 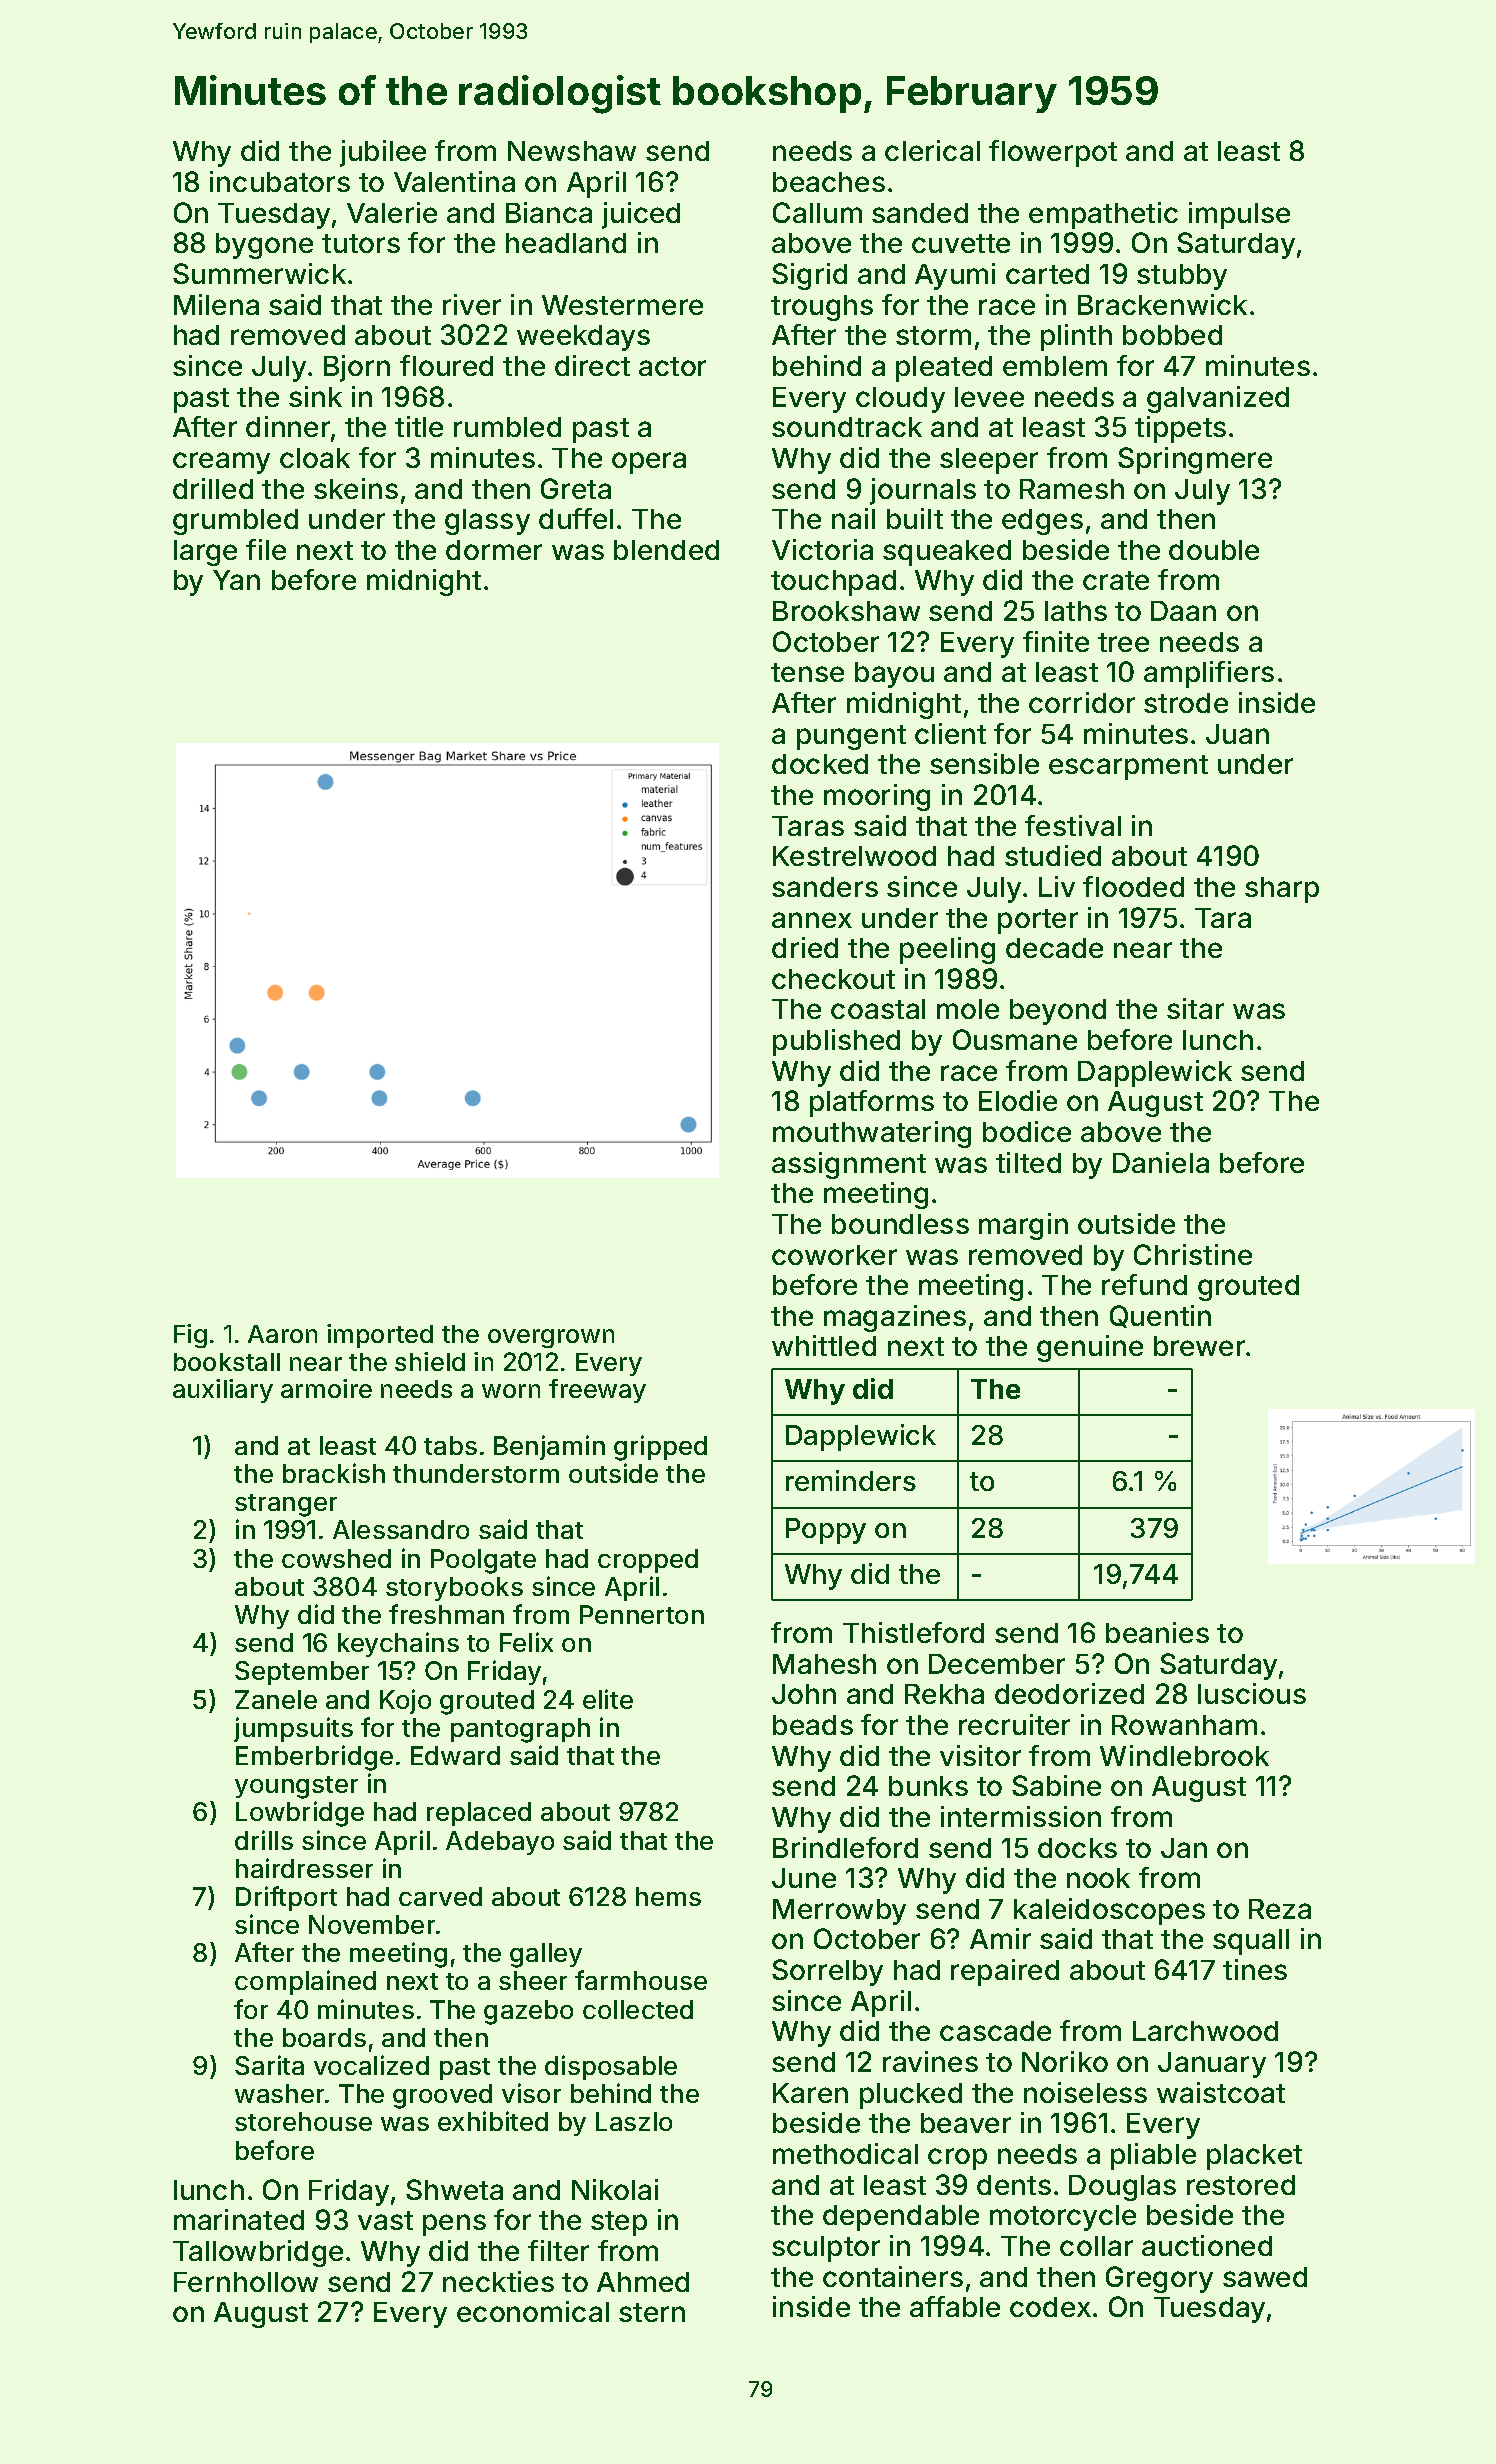 What do you see at coordinates (357, 368) in the screenshot?
I see `Bjorn` at bounding box center [357, 368].
